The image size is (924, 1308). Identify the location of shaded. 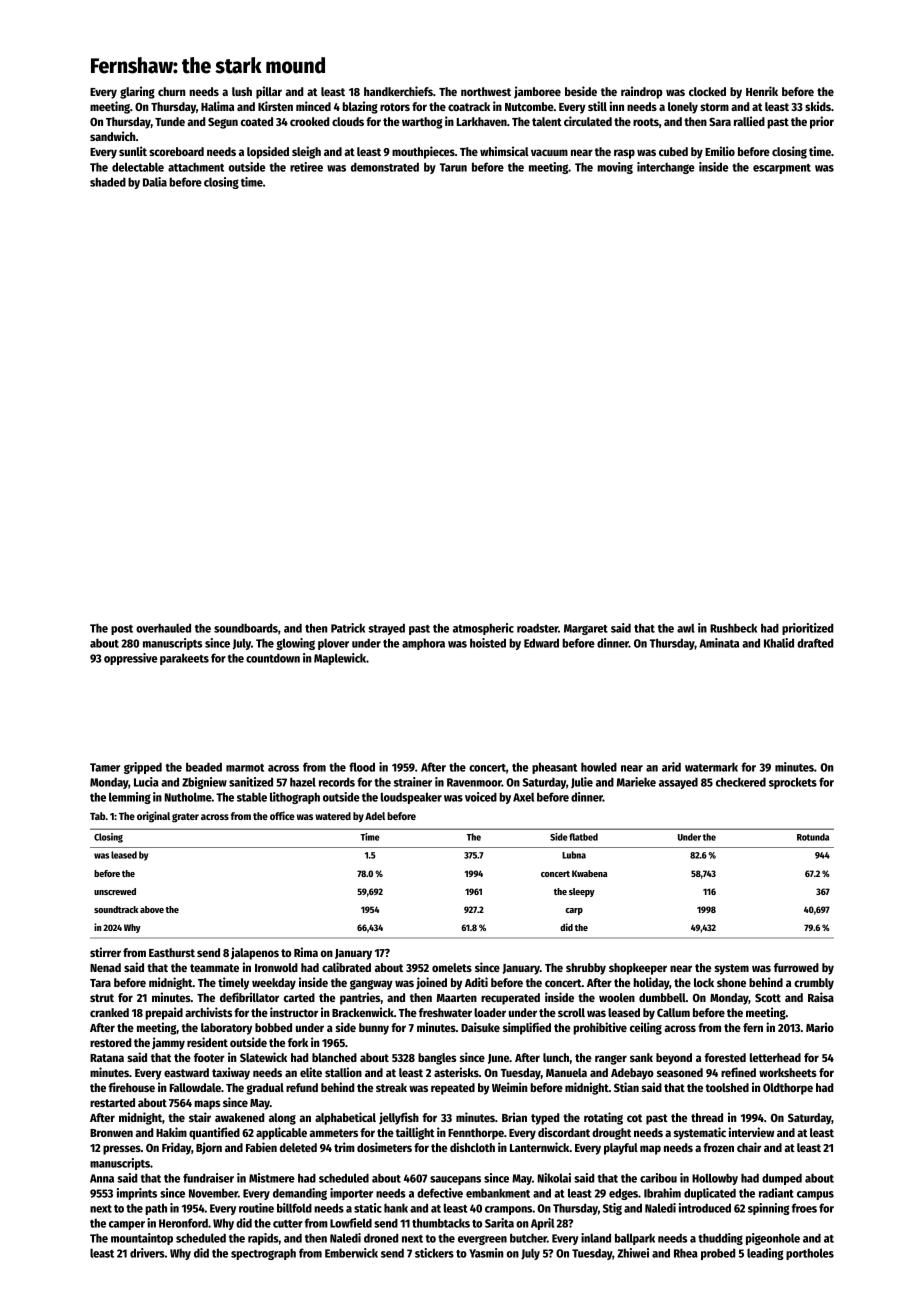
(108, 182).
